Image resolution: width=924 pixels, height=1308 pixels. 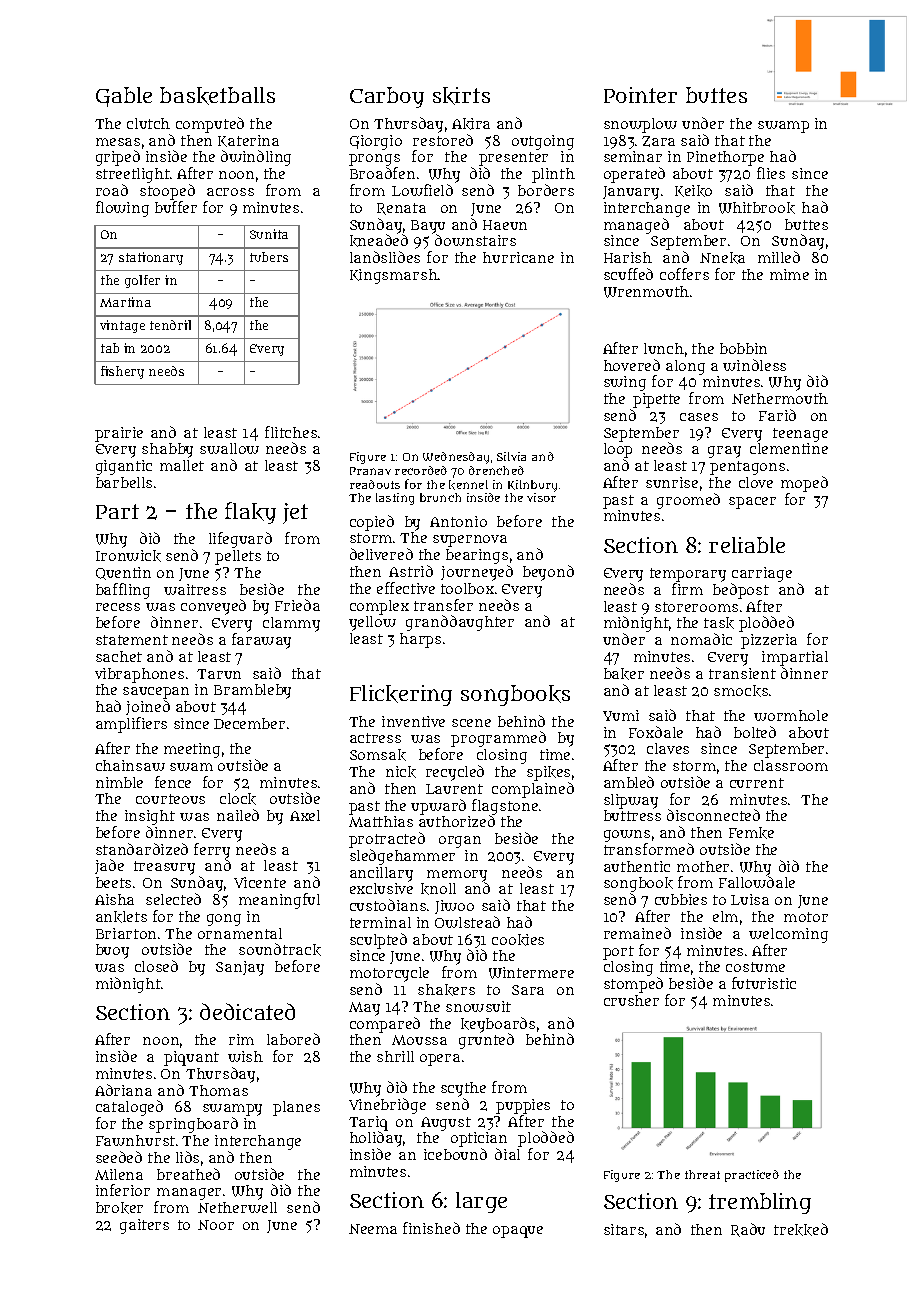 What do you see at coordinates (110, 348) in the screenshot?
I see `tab` at bounding box center [110, 348].
